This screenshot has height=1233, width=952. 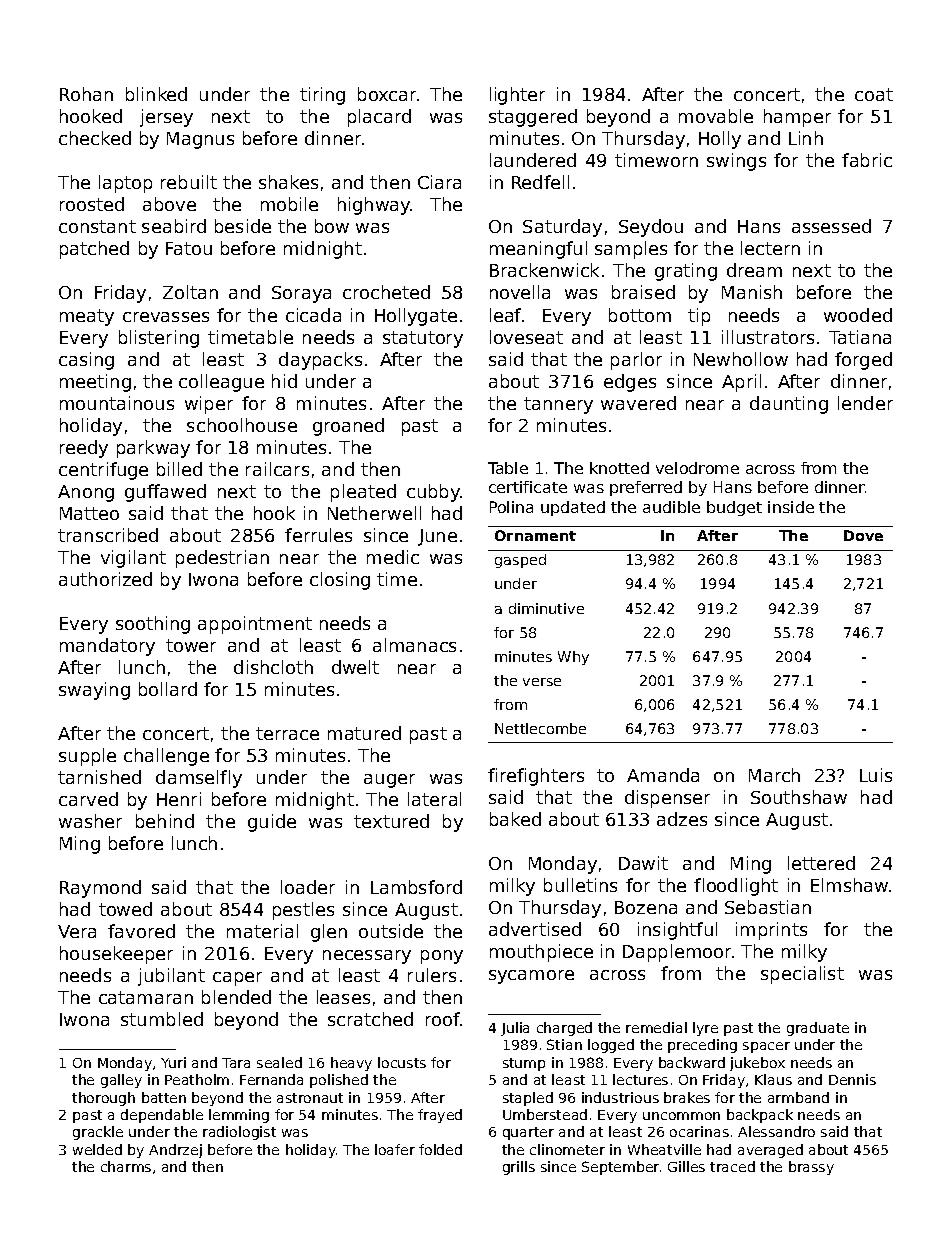 What do you see at coordinates (322, 96) in the screenshot?
I see `tiring` at bounding box center [322, 96].
